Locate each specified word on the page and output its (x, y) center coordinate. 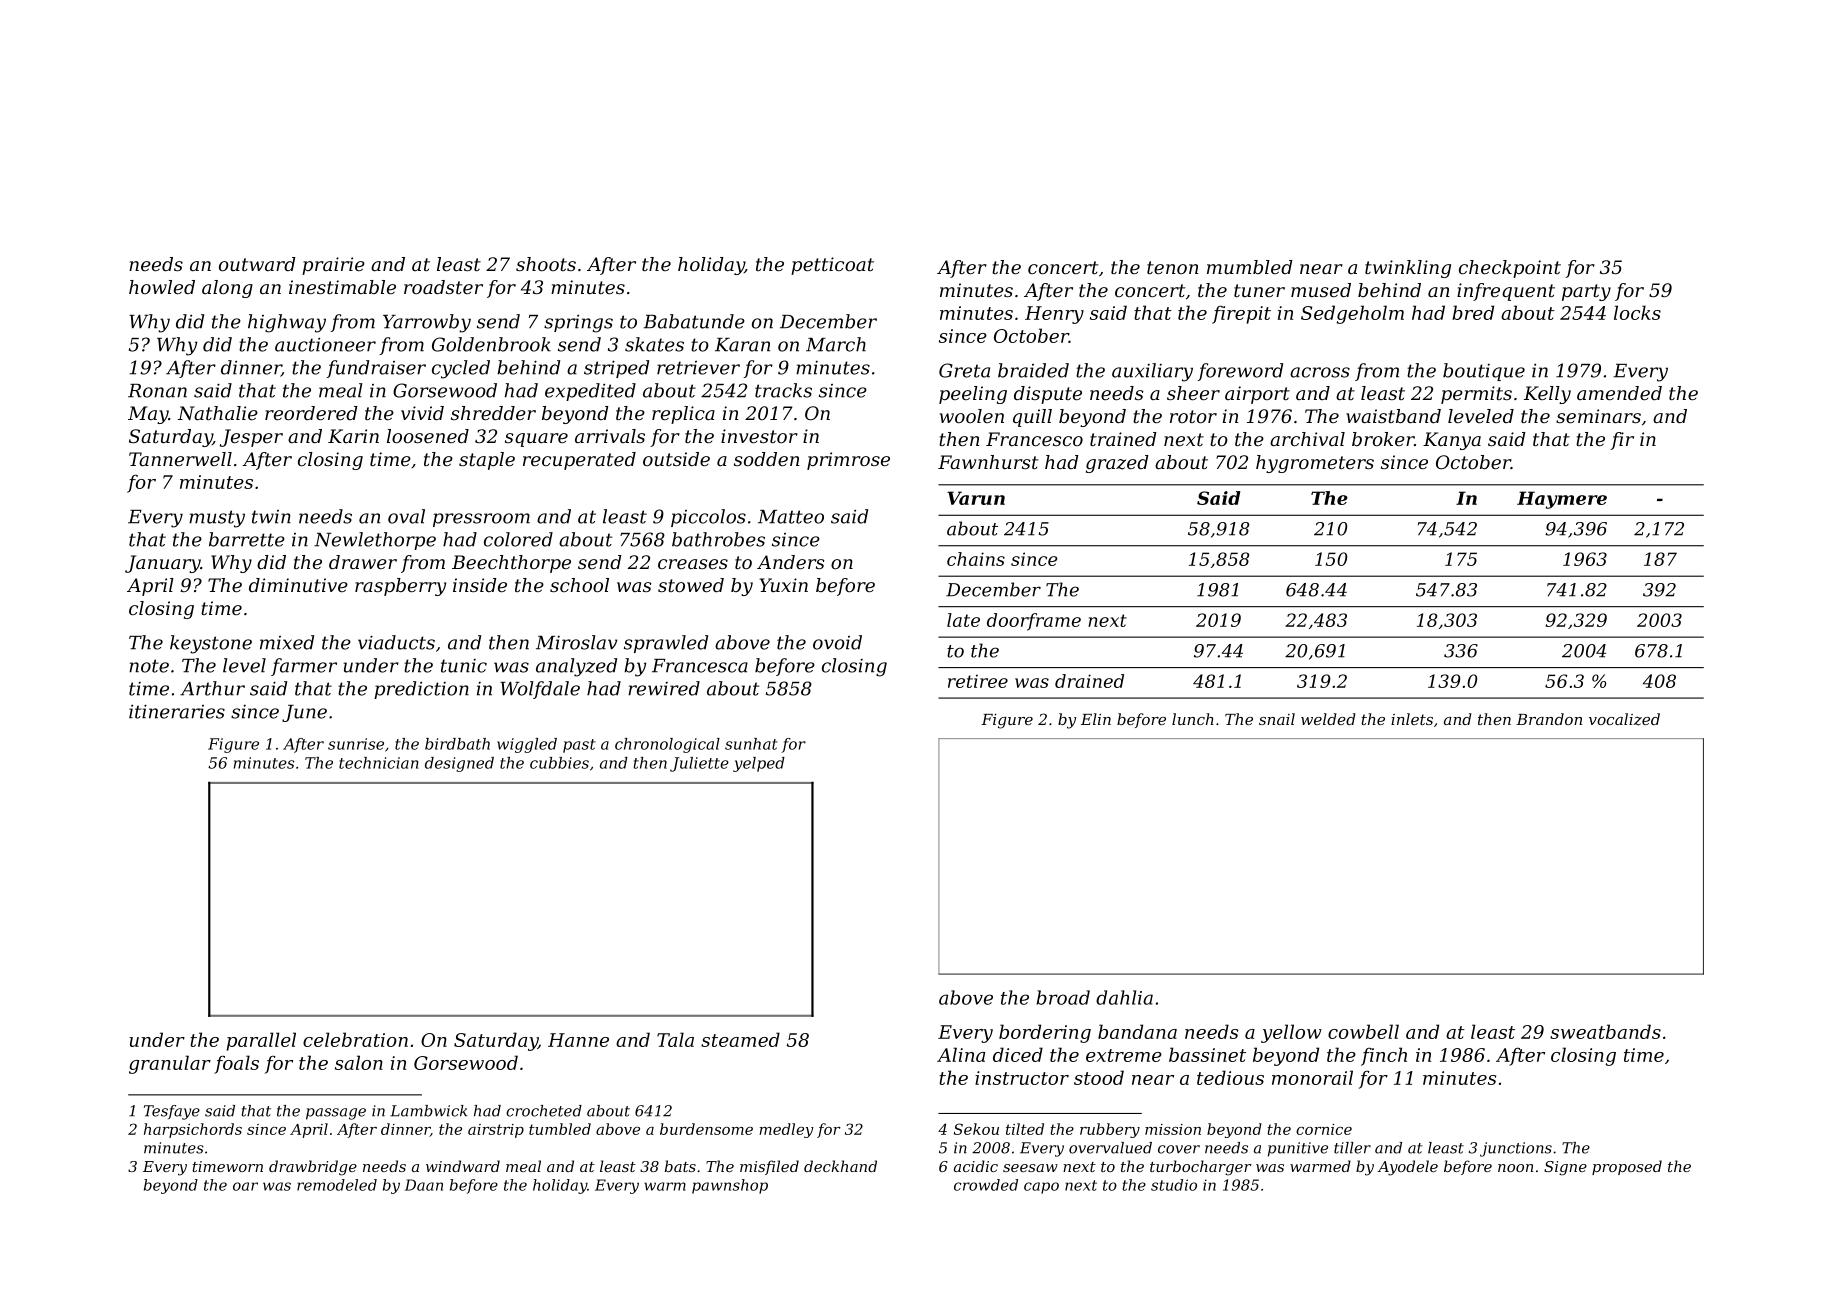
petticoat (832, 266)
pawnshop (730, 1186)
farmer (304, 667)
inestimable (342, 287)
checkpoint (1510, 269)
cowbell (1363, 1031)
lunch (1193, 719)
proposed (1627, 1167)
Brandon (1549, 719)
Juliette (699, 764)
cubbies (559, 763)
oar (245, 1186)
